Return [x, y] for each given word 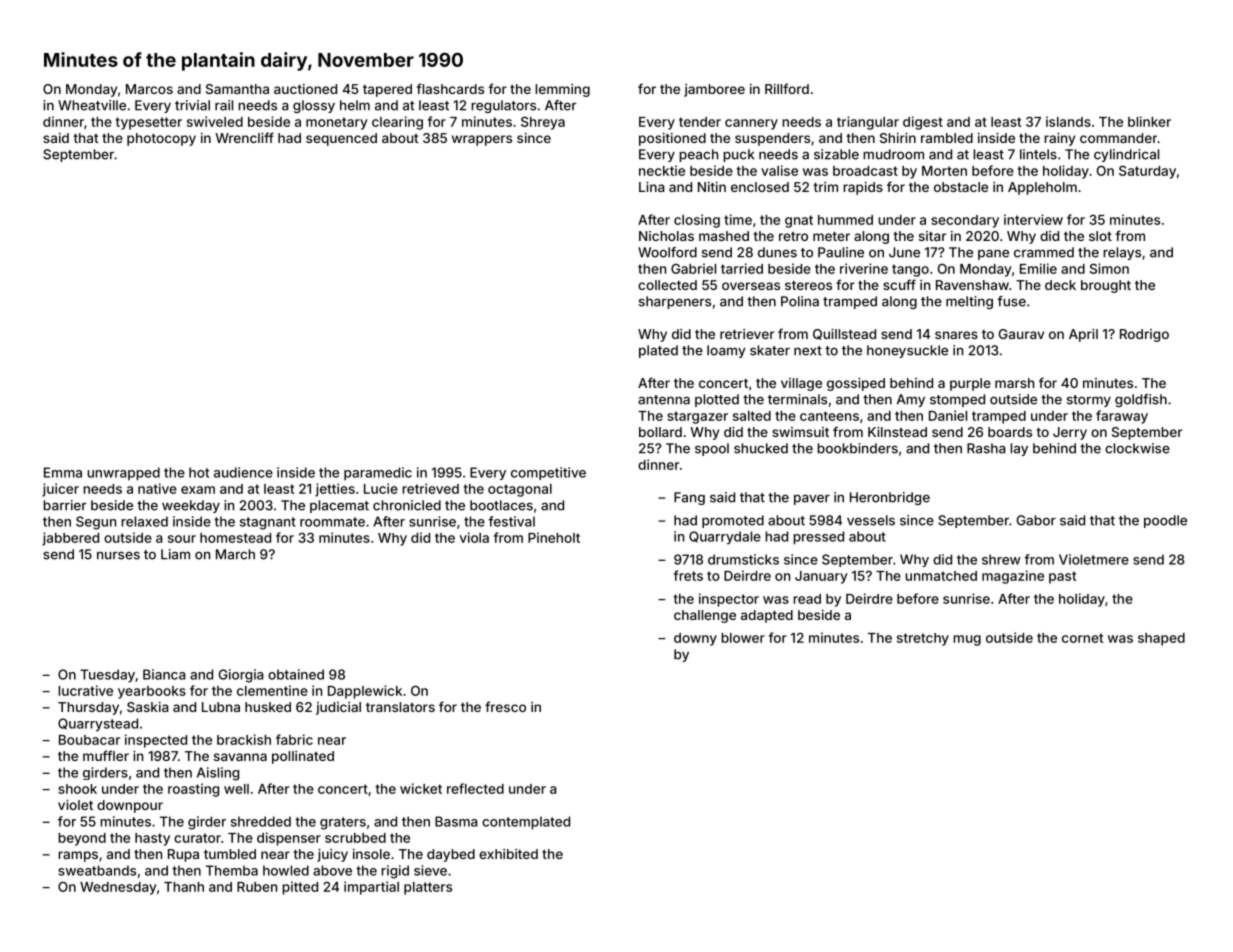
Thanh [184, 887]
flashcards [450, 88]
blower [743, 638]
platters [428, 888]
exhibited [508, 854]
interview [1033, 219]
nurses [118, 555]
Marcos [149, 89]
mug [967, 640]
